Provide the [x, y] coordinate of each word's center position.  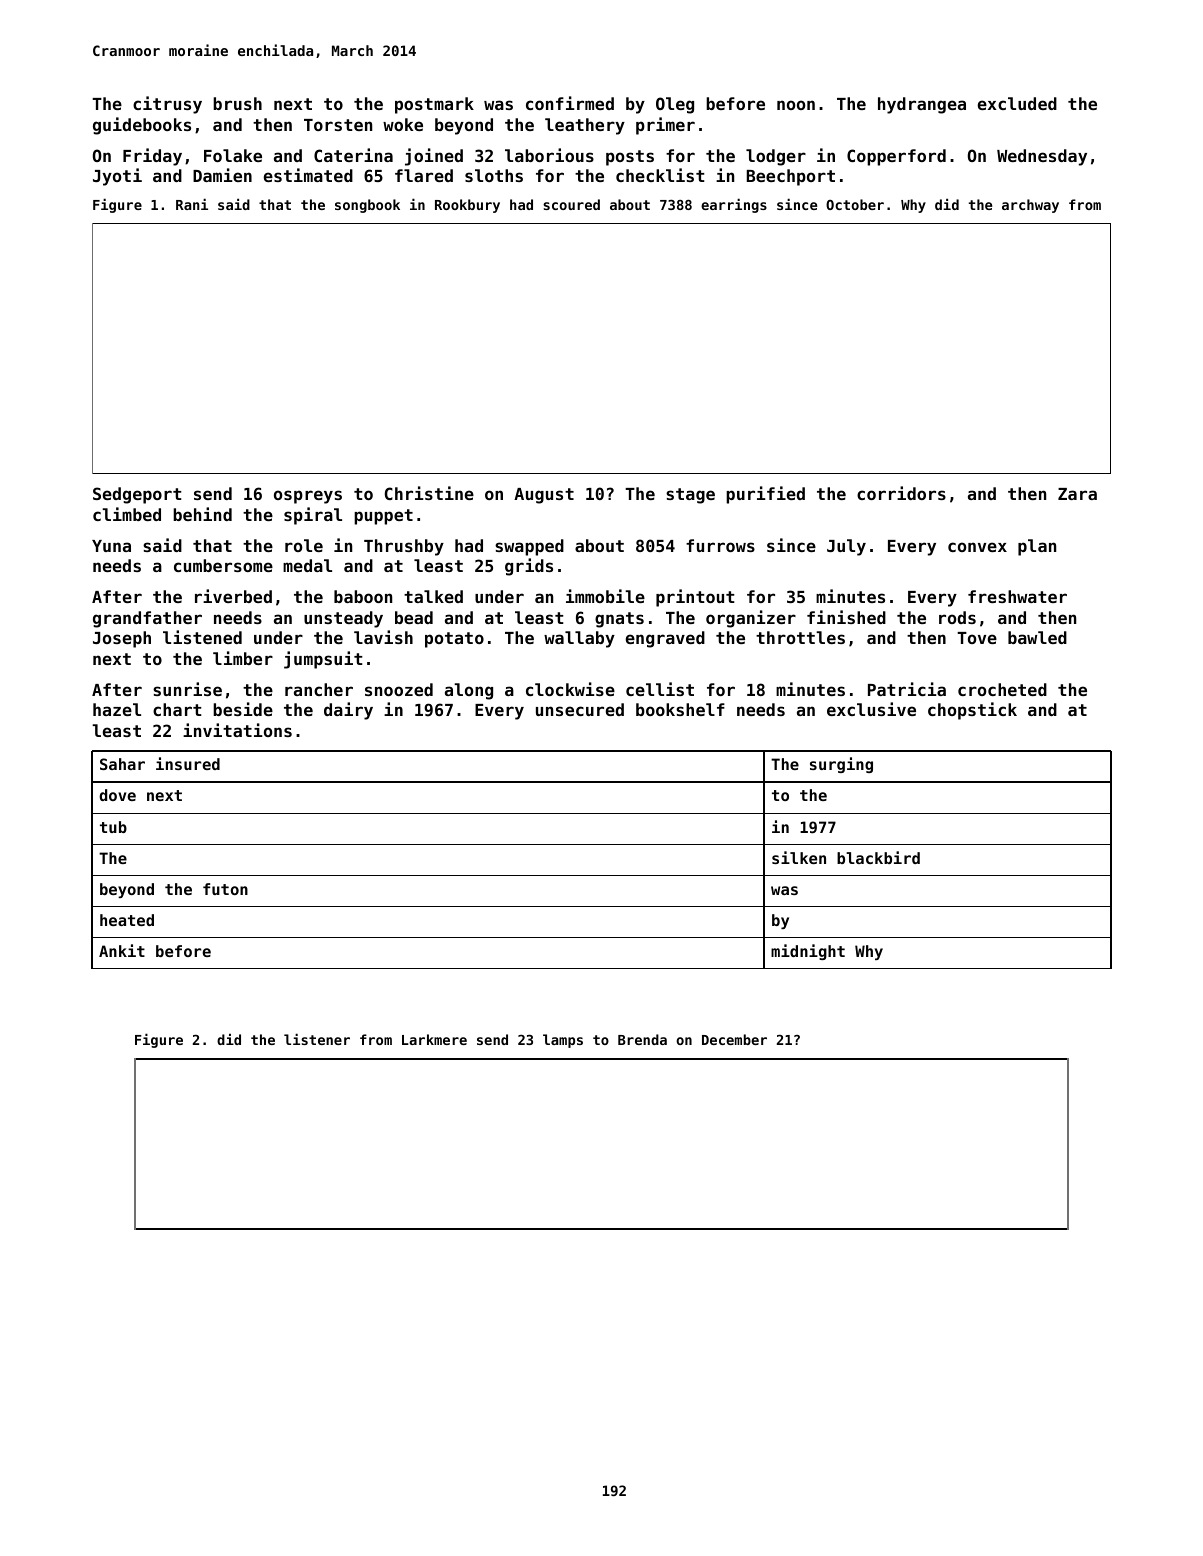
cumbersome [223, 565]
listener [317, 1039]
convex [977, 547]
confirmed [570, 103]
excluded [1017, 103]
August [544, 496]
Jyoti [117, 177]
